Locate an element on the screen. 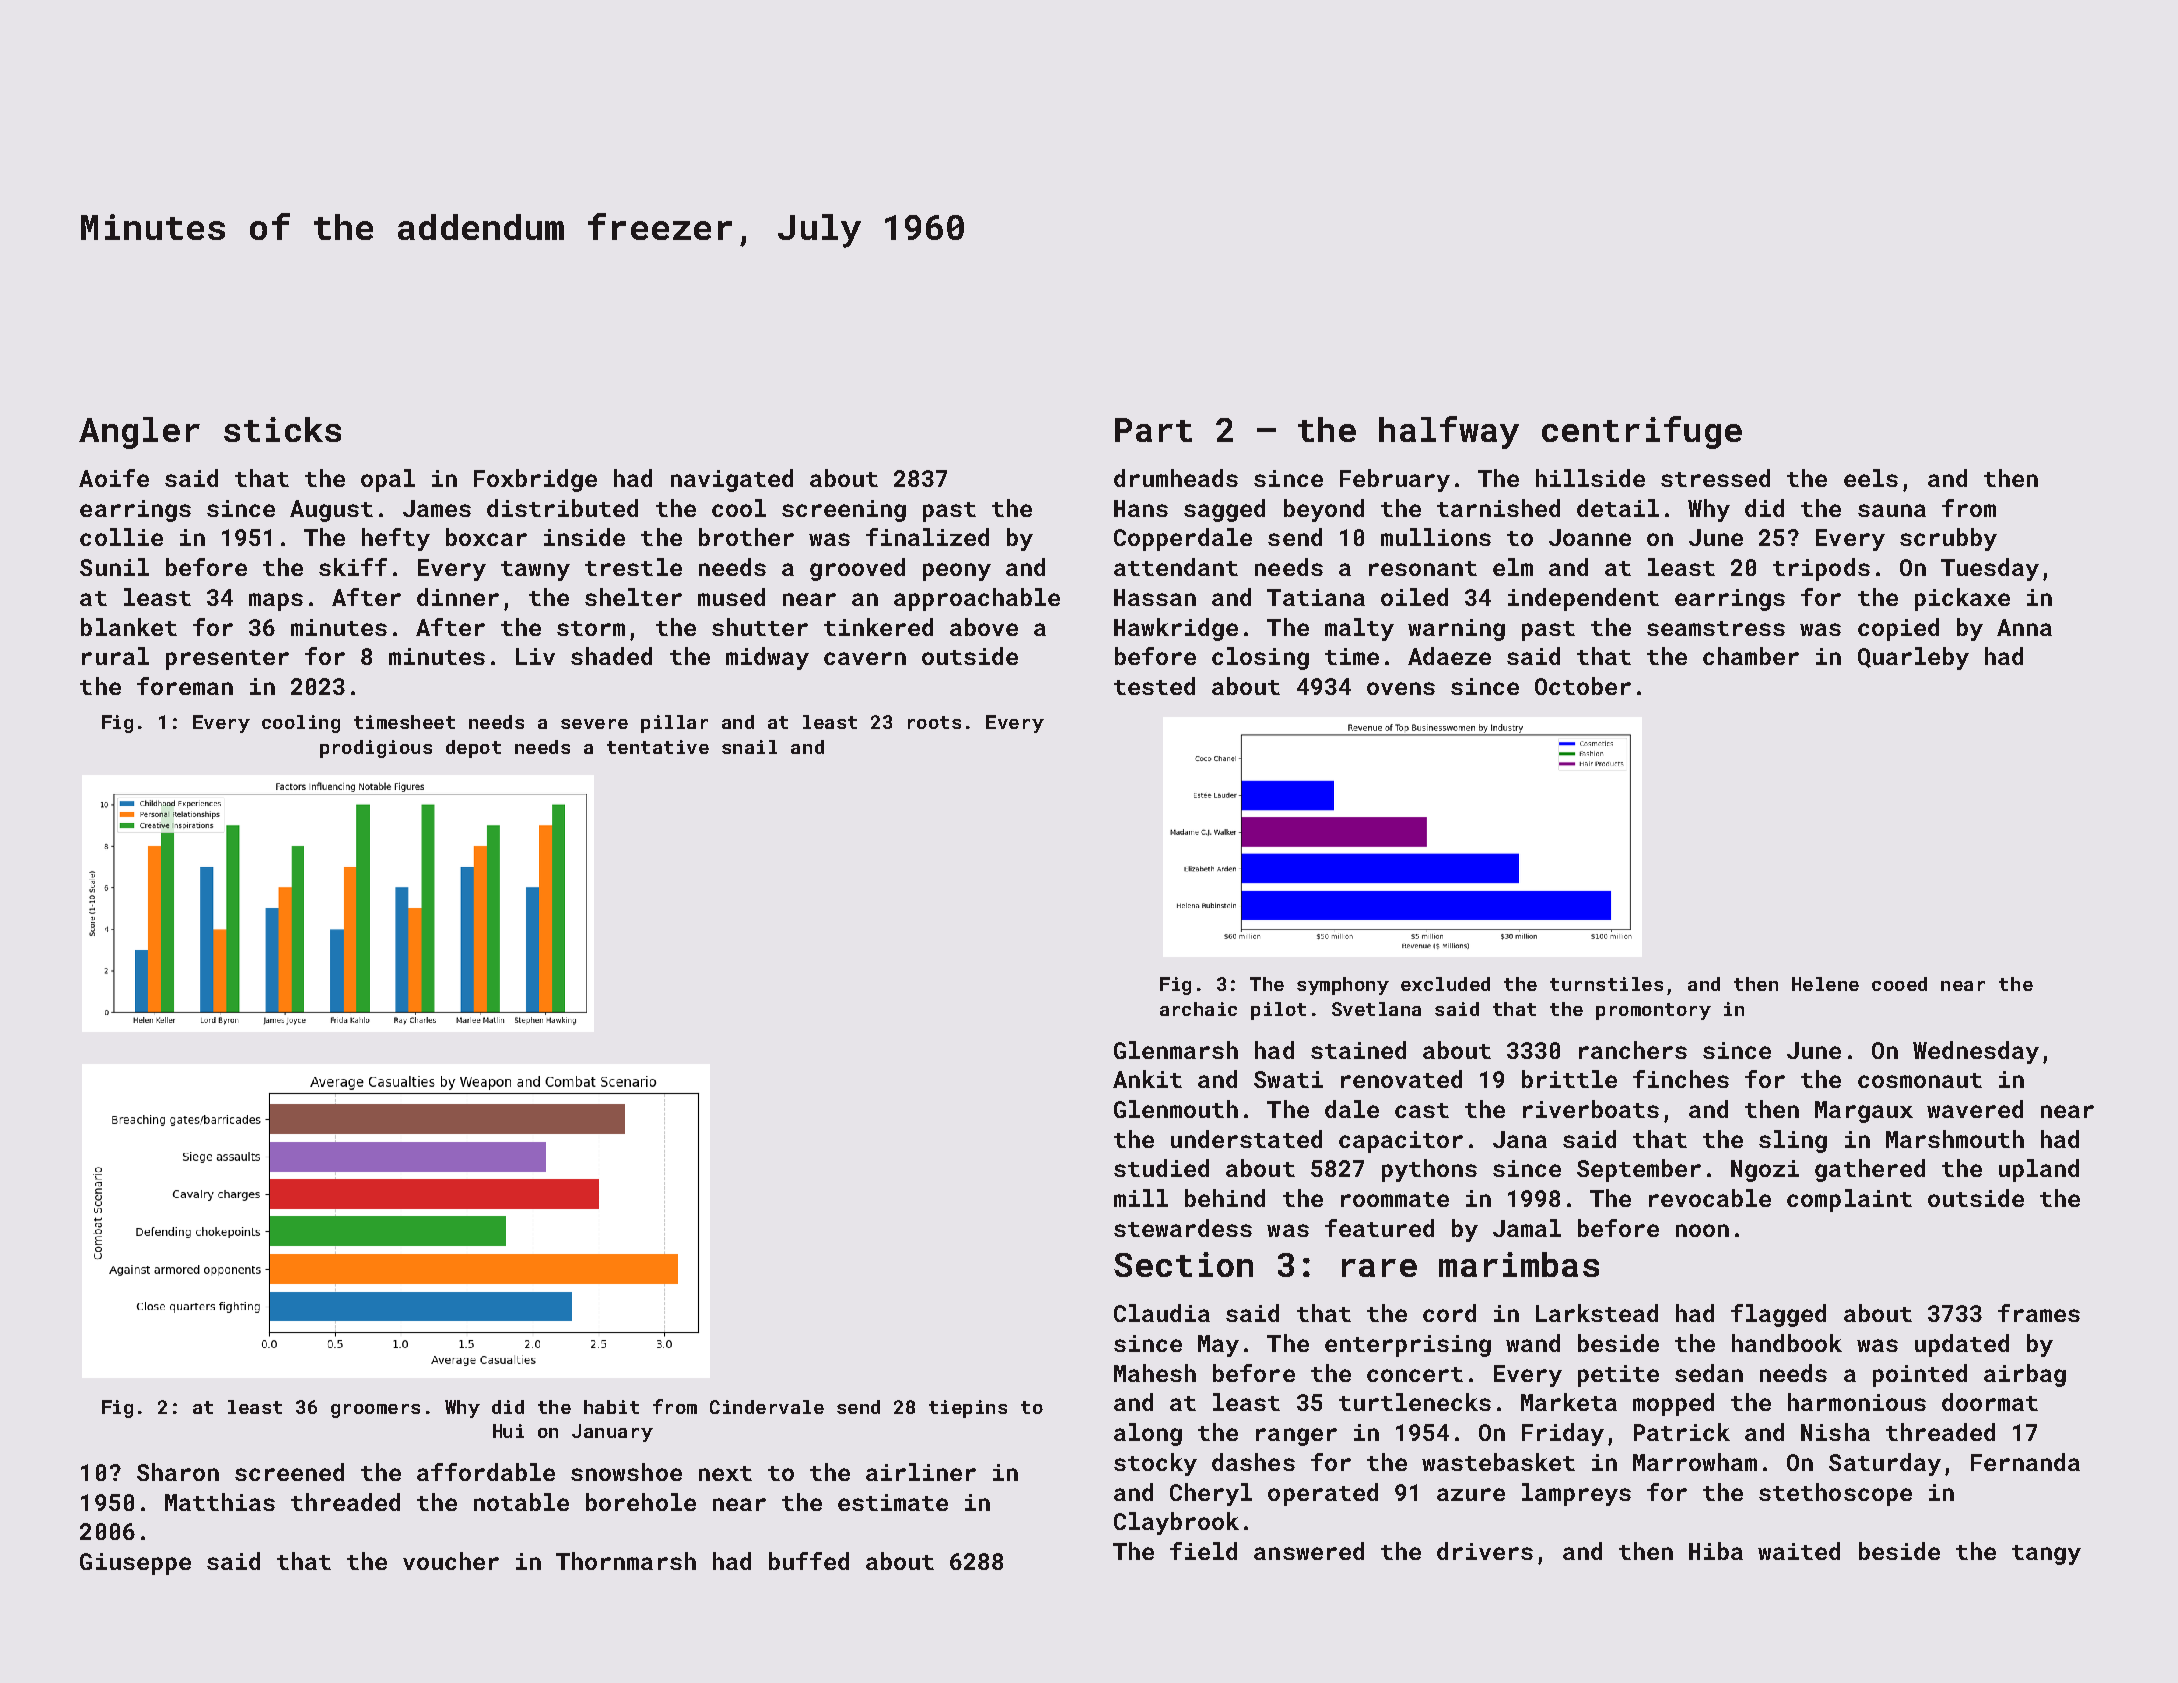 Image resolution: width=2178 pixels, height=1683 pixels. Glenmouth is located at coordinates (1176, 1109).
